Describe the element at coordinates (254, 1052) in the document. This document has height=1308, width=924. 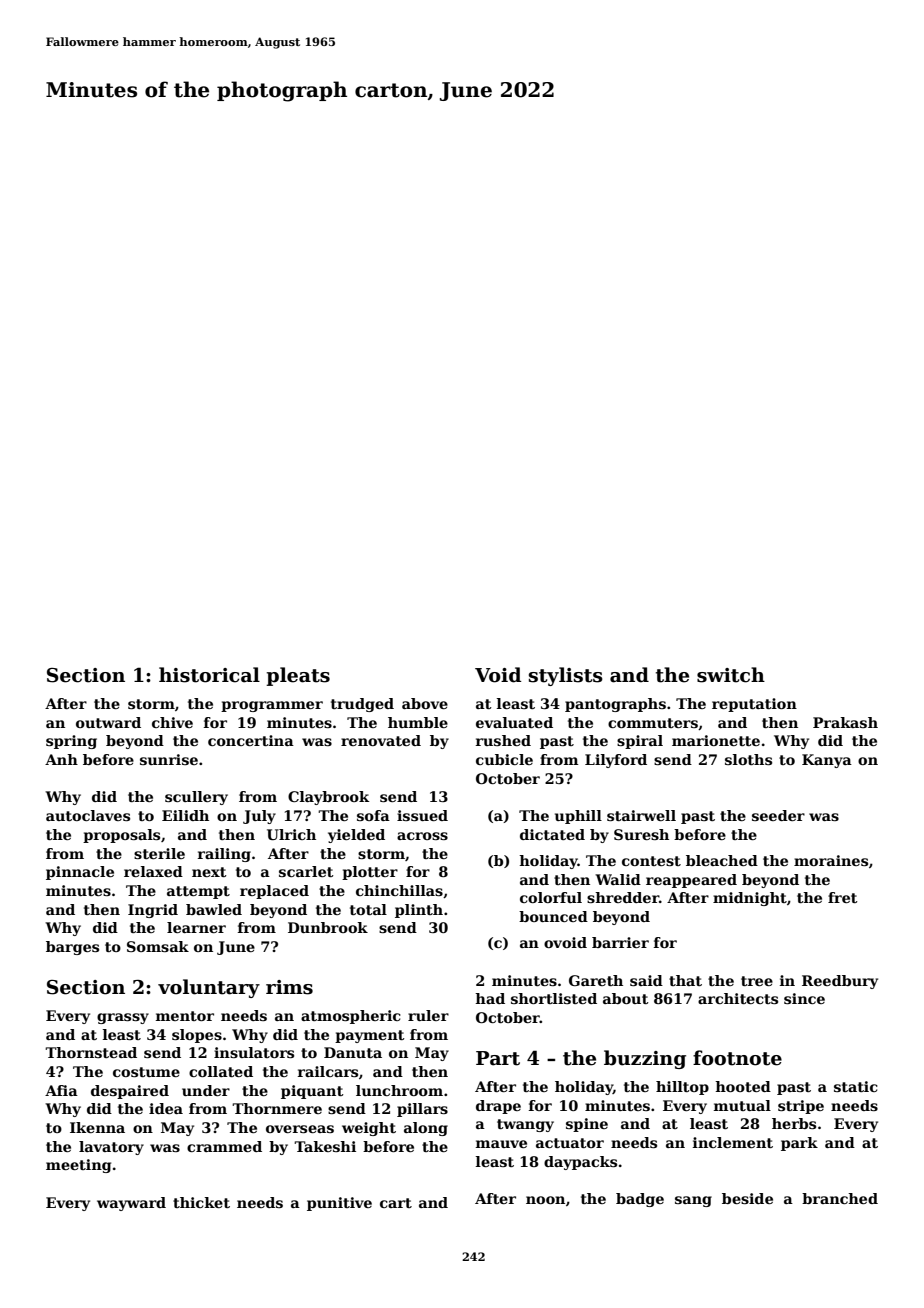
I see `insulators` at that location.
